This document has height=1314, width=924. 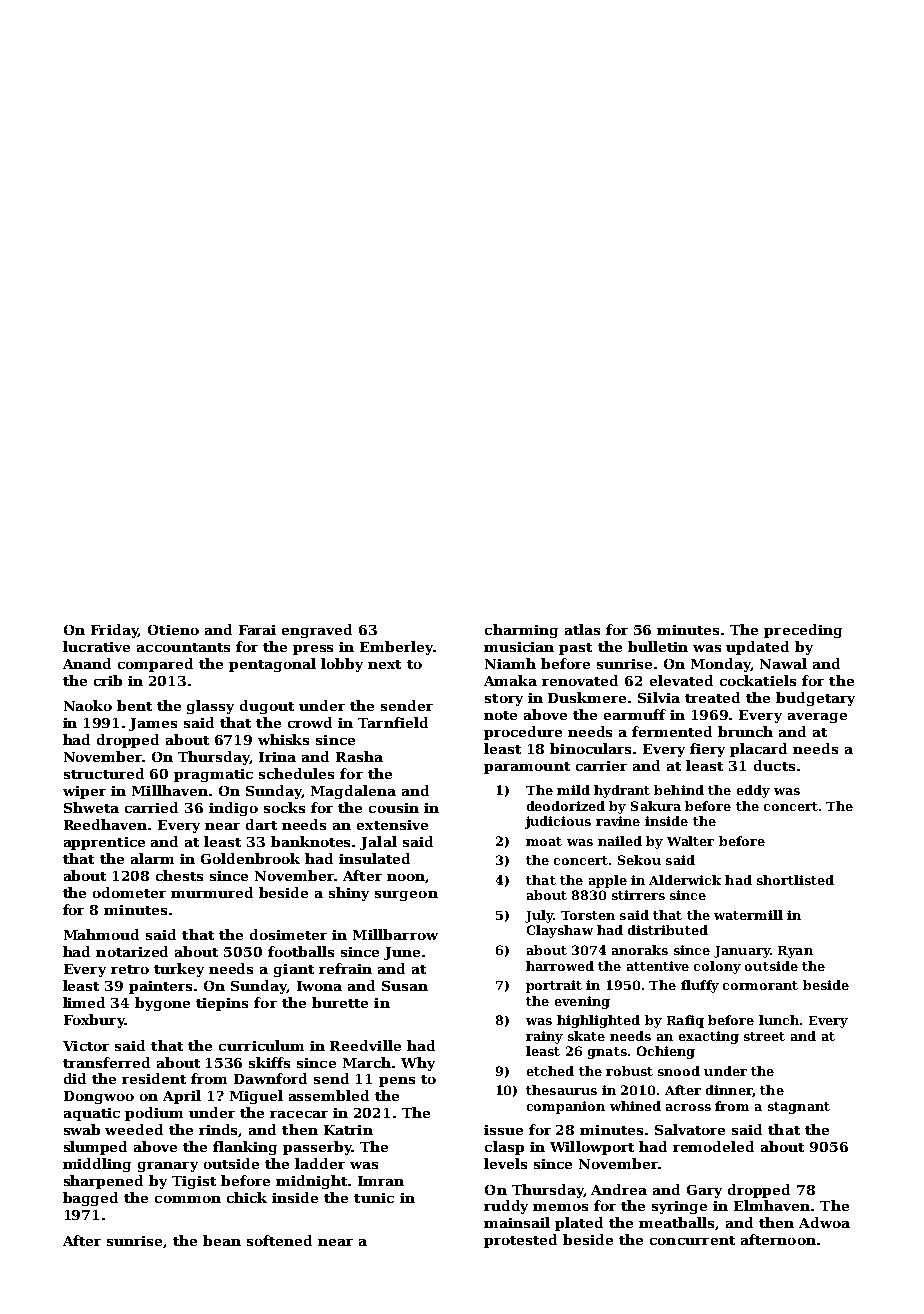 I want to click on Naoko, so click(x=88, y=705).
